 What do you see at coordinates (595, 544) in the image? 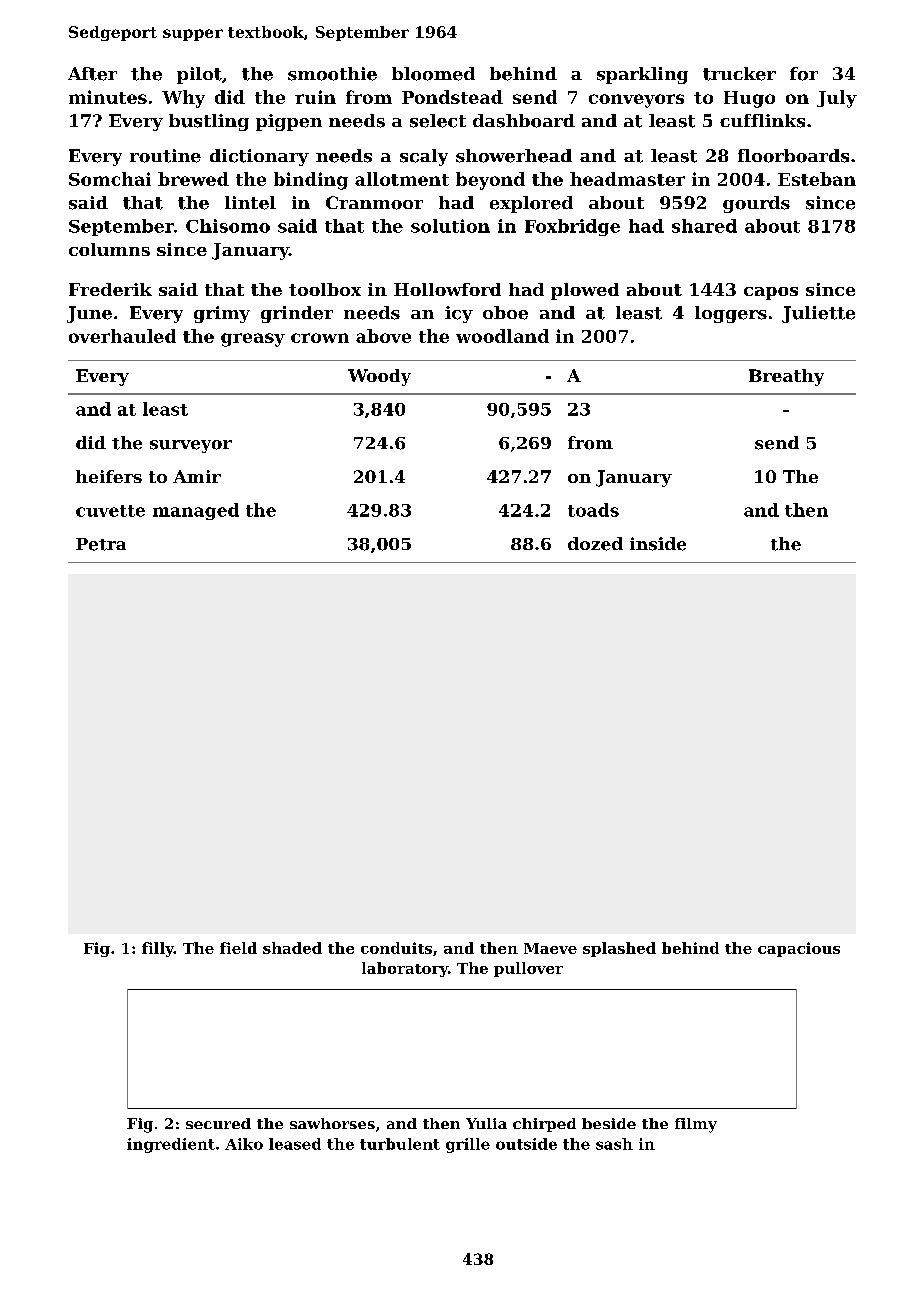
I see `dozed` at bounding box center [595, 544].
